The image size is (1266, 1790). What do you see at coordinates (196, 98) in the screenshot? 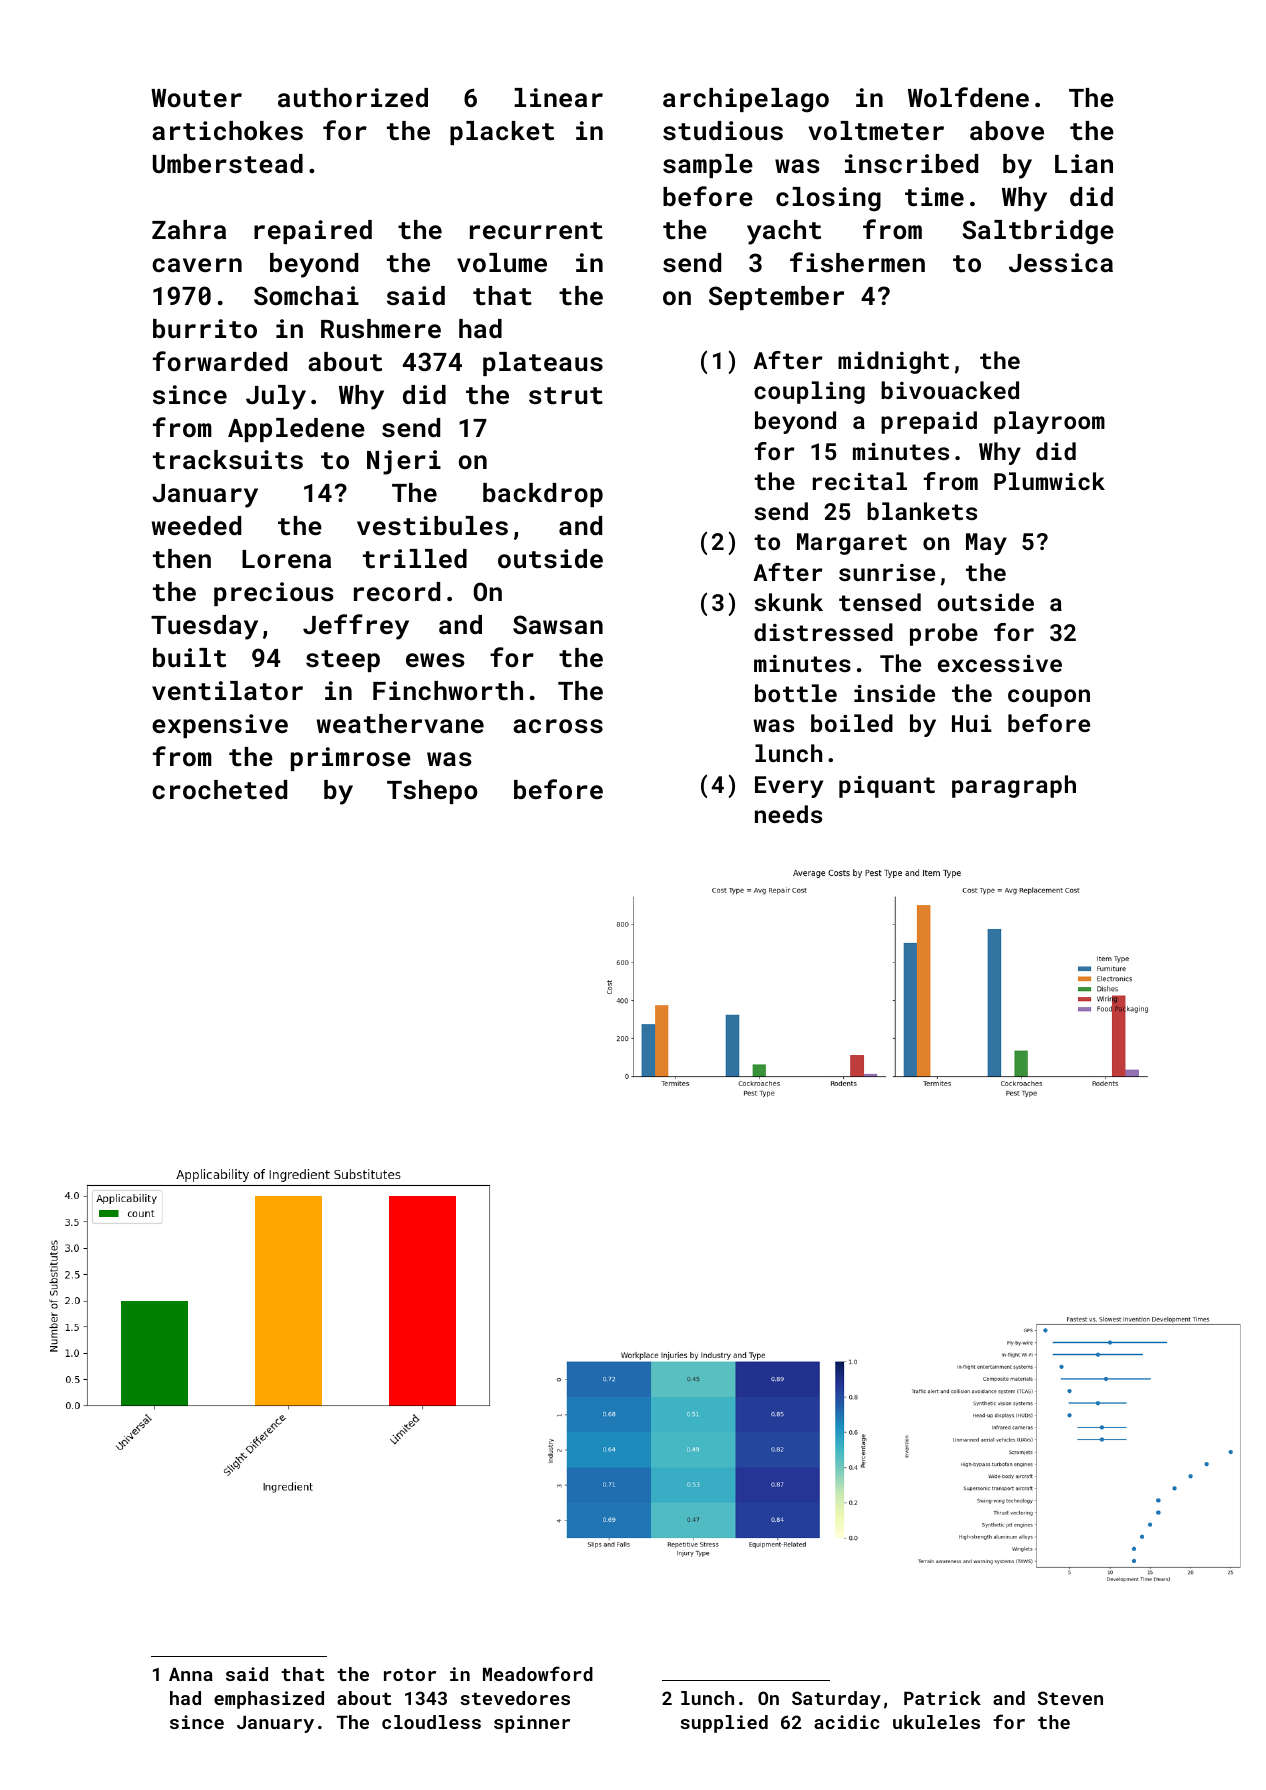
I see `Wouter` at bounding box center [196, 98].
